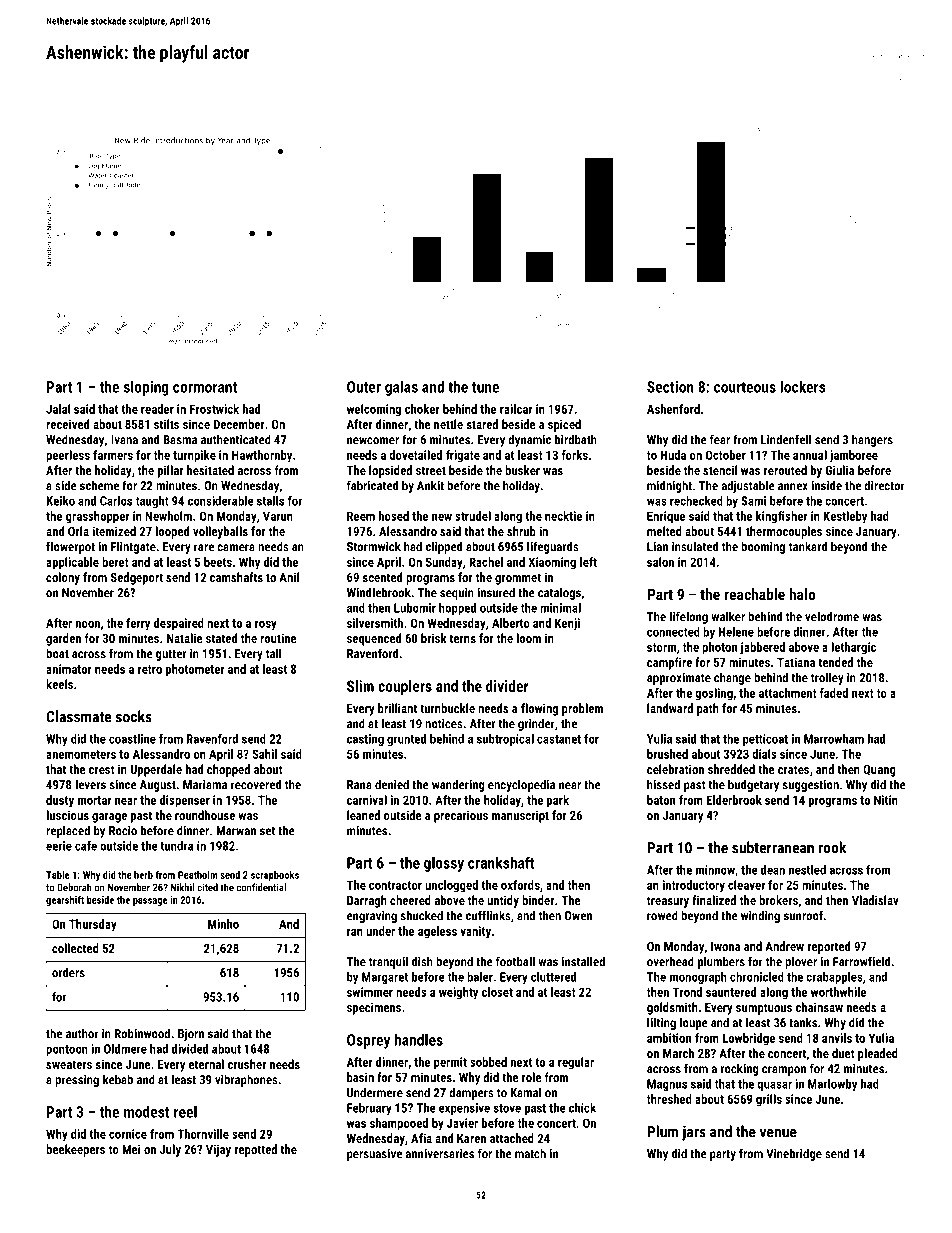  I want to click on retro, so click(150, 669).
